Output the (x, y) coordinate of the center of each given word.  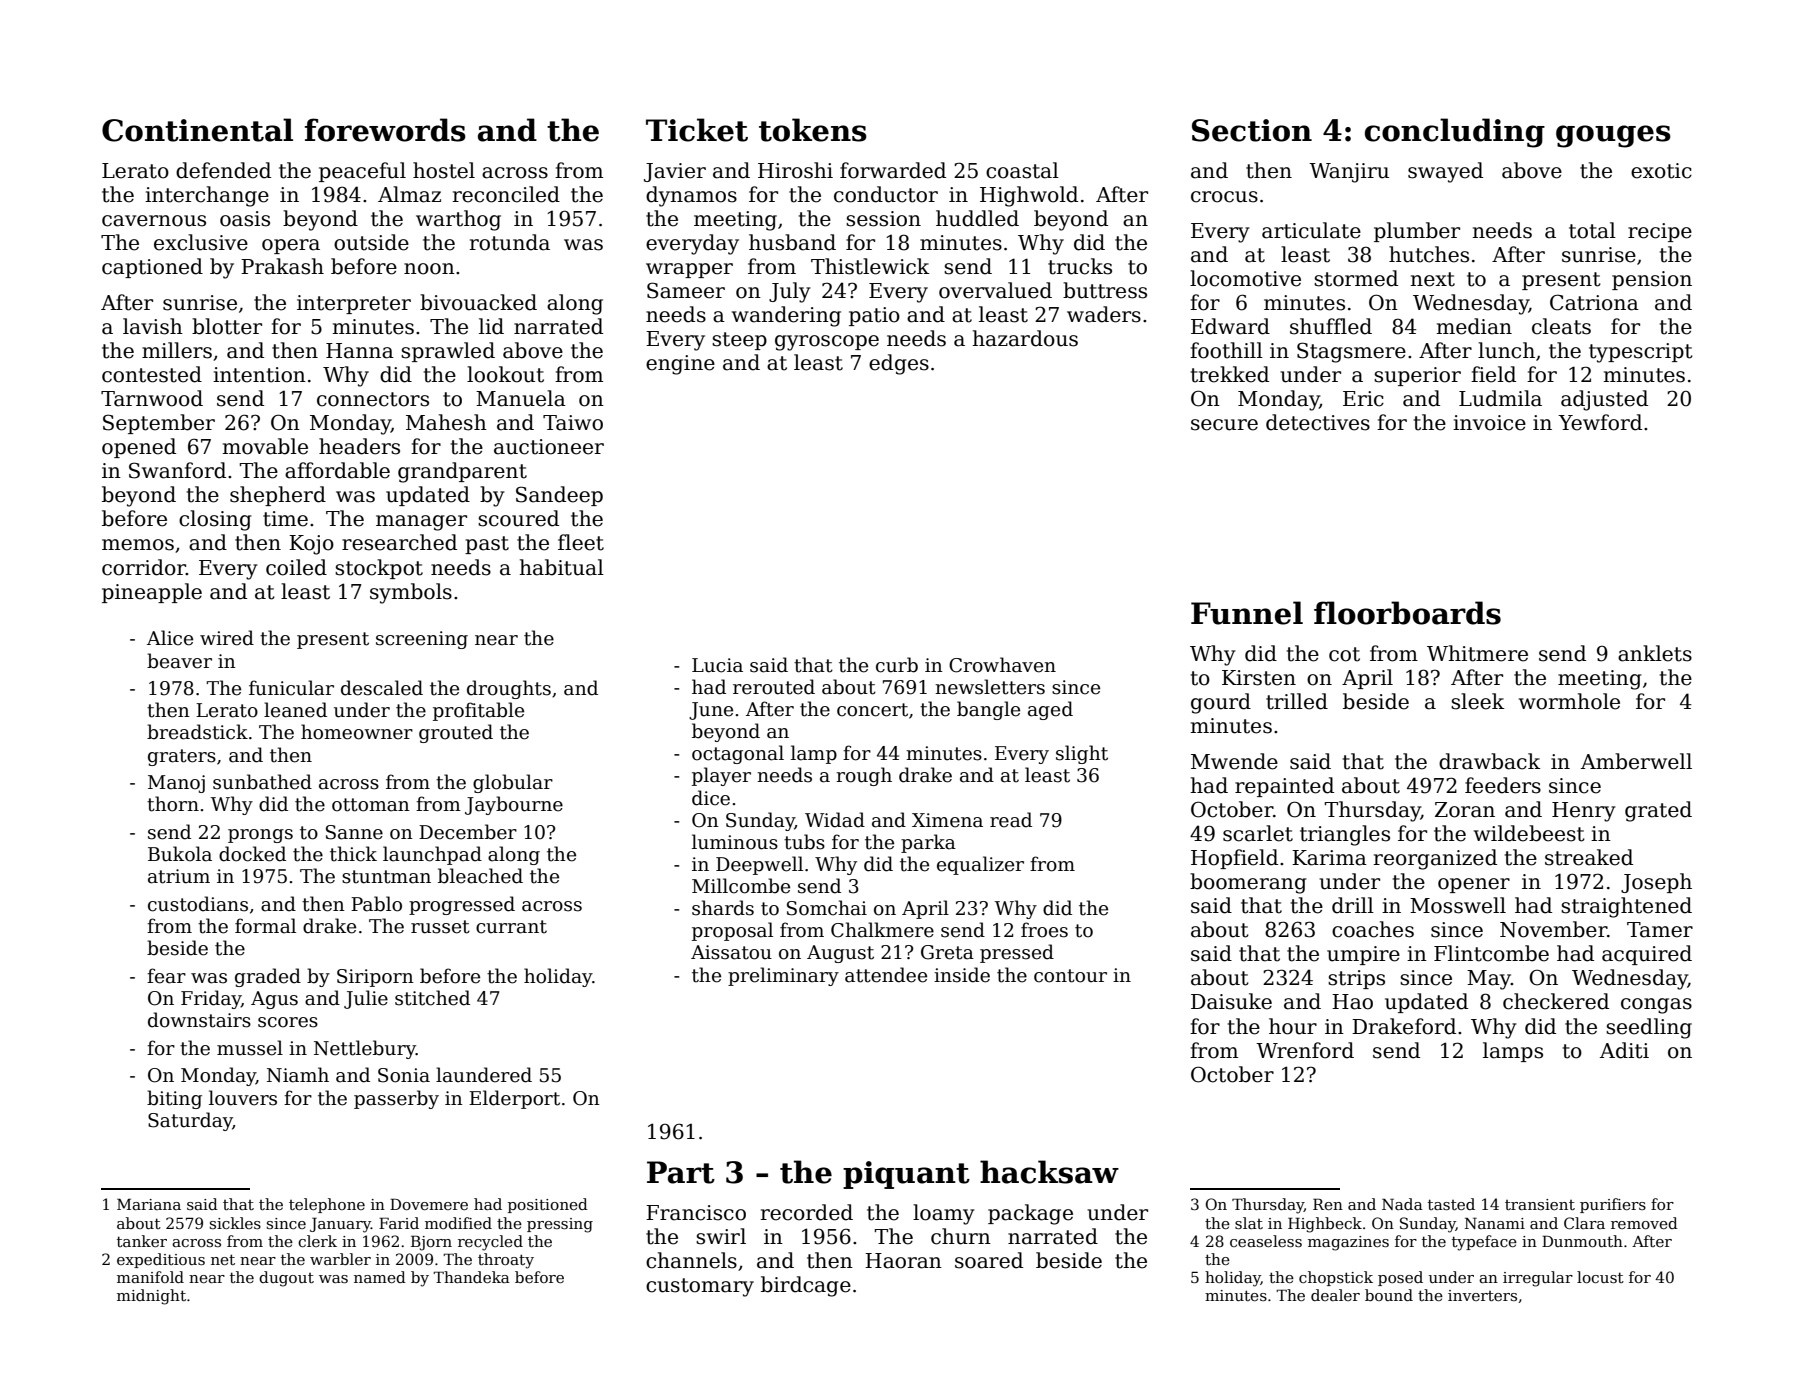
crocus (1224, 197)
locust (1600, 1277)
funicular (291, 688)
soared (989, 1260)
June (711, 711)
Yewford (1600, 422)
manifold (150, 1277)
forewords (385, 130)
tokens (813, 130)
